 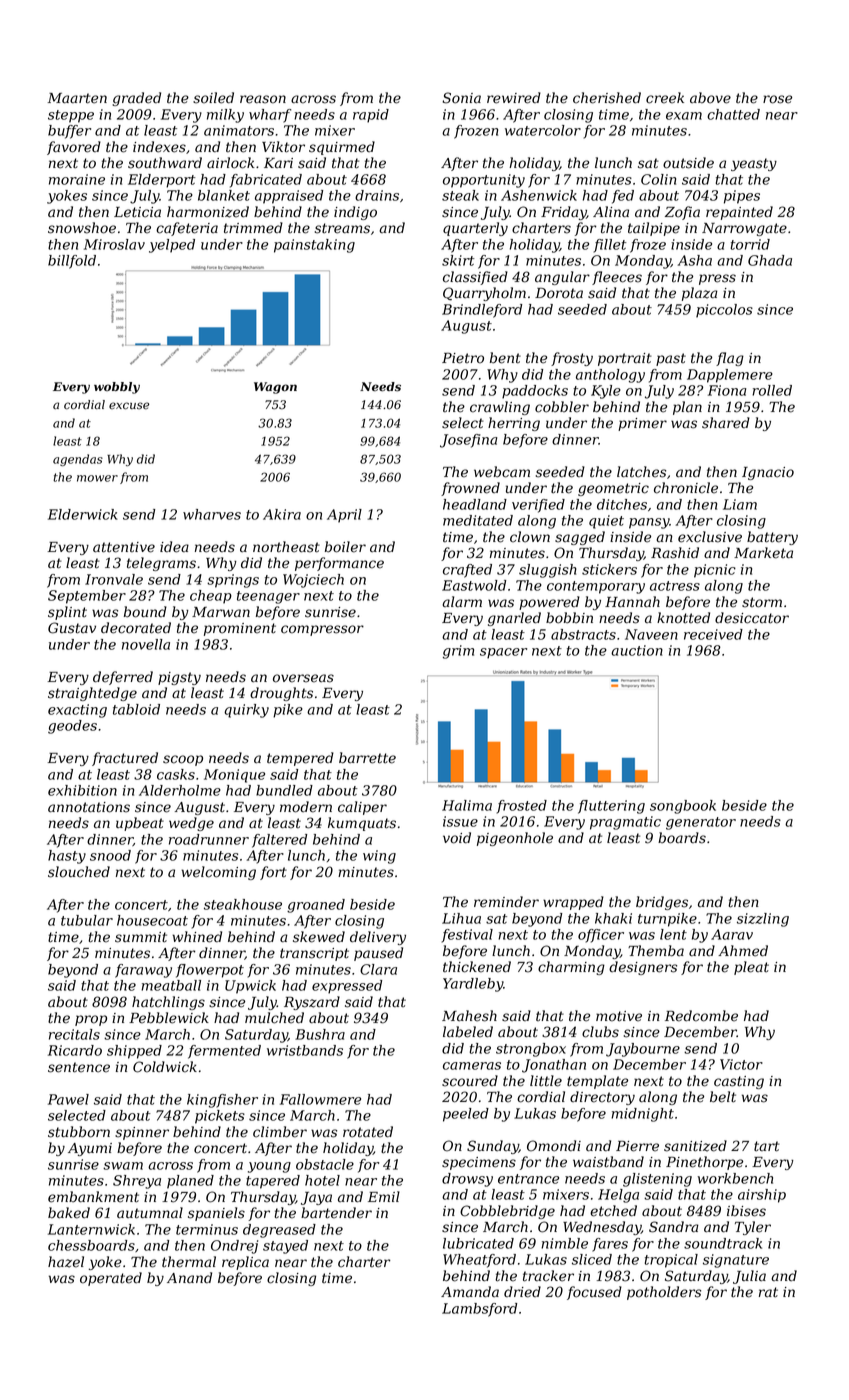 I want to click on storm, so click(x=762, y=602).
